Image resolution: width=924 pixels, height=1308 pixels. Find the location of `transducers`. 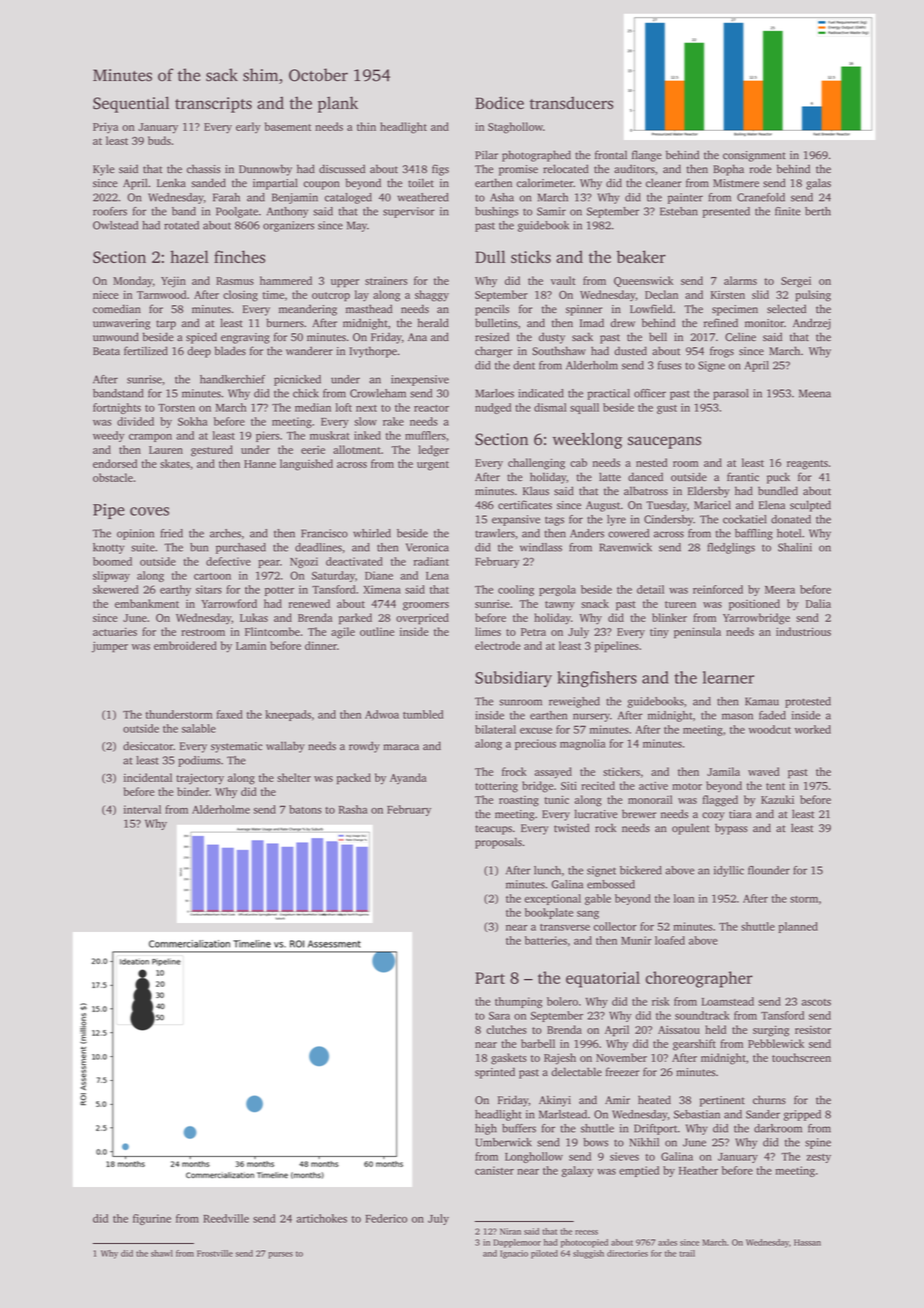

transducers is located at coordinates (571, 102).
